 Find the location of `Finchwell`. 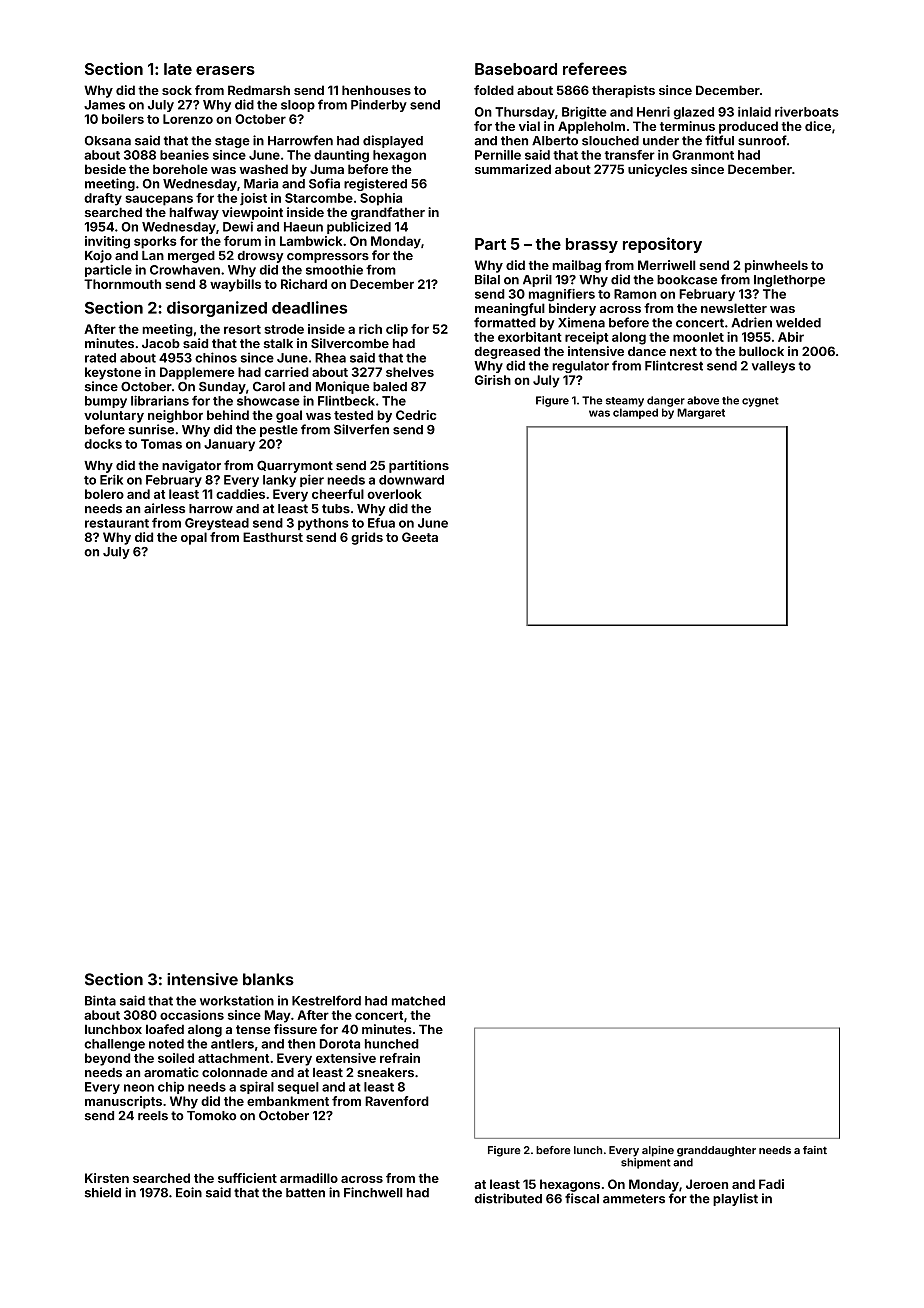

Finchwell is located at coordinates (373, 1192).
